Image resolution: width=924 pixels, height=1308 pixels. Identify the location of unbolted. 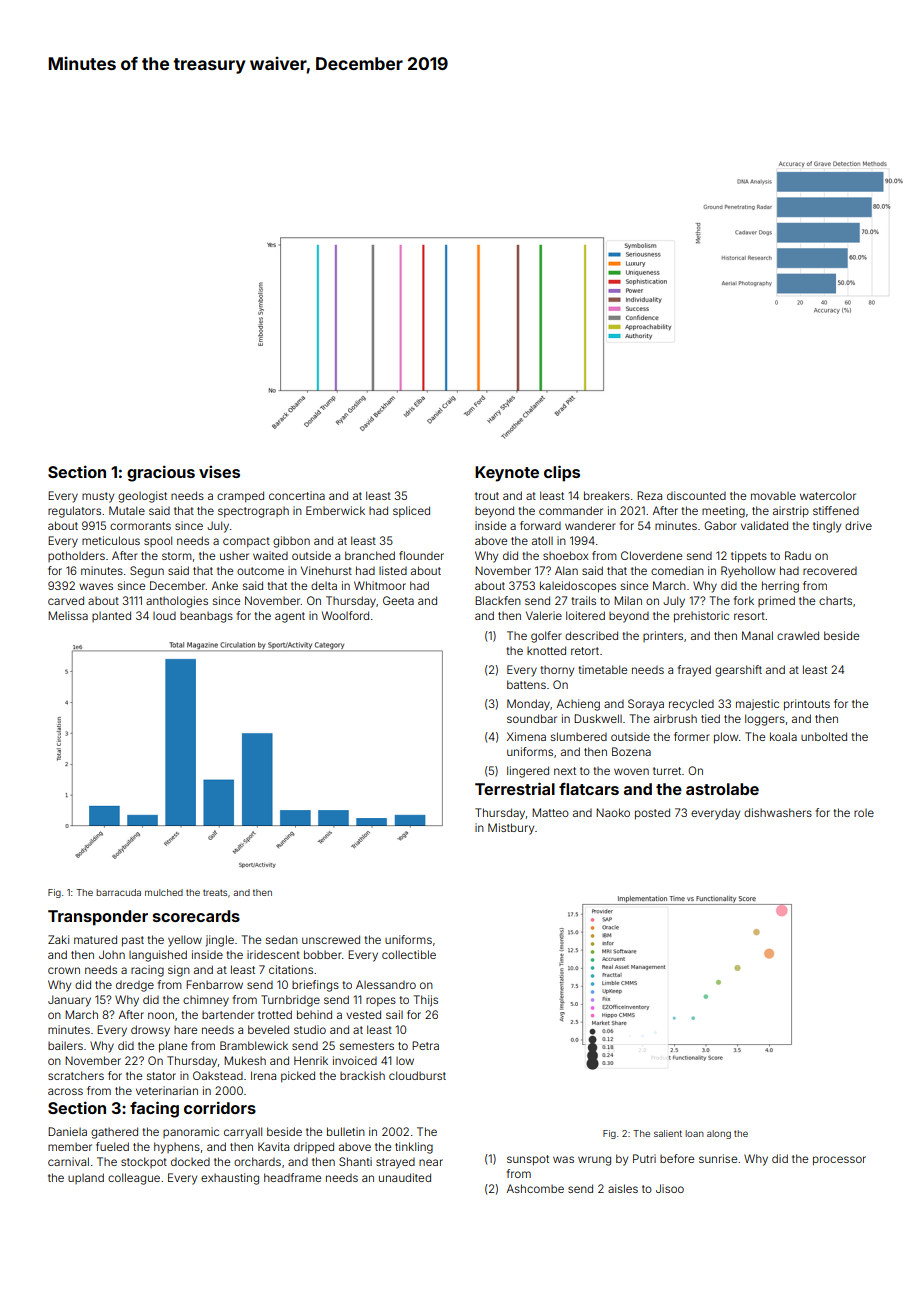
(824, 736).
